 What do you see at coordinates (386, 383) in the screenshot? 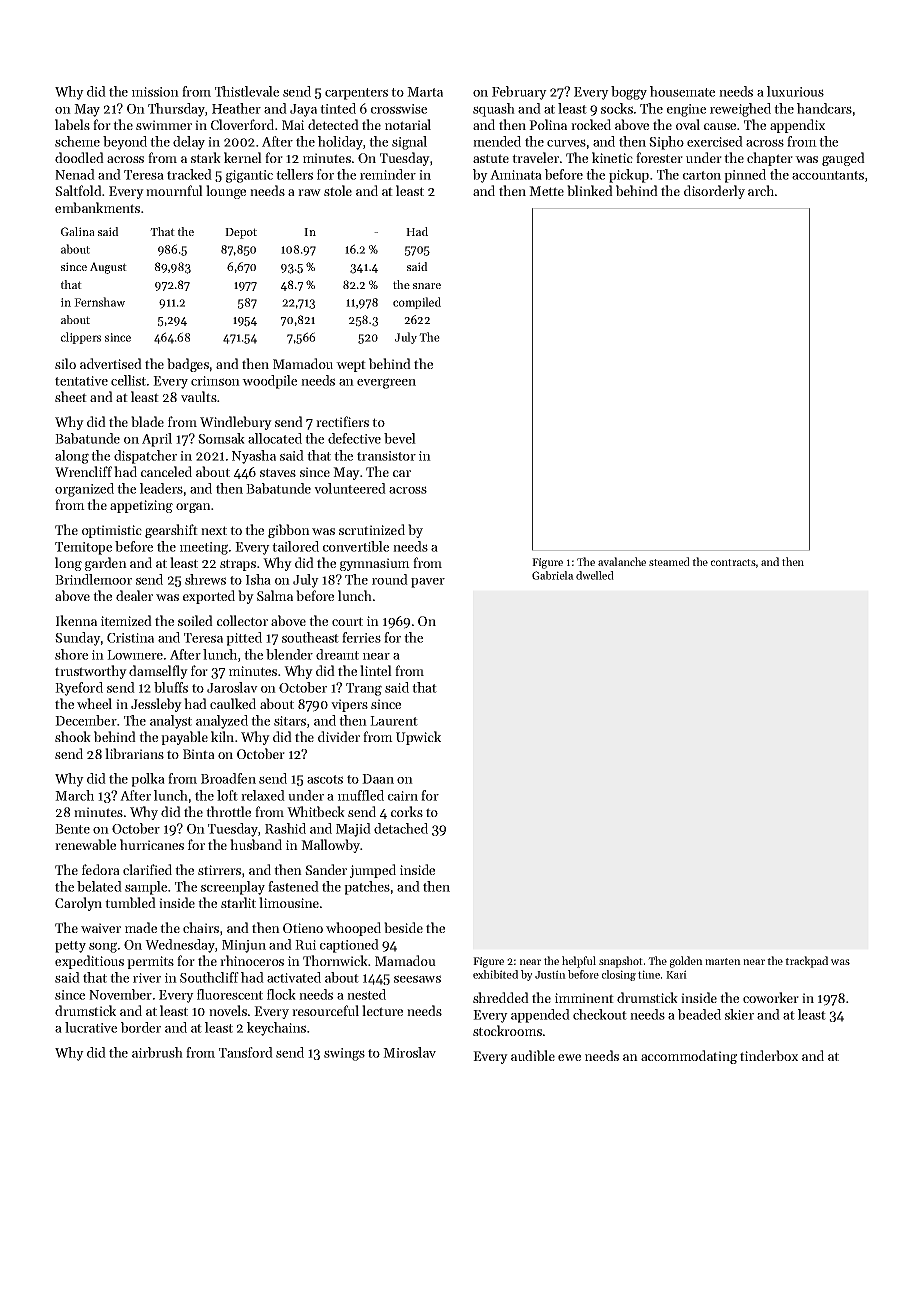
I see `evergreen` at bounding box center [386, 383].
